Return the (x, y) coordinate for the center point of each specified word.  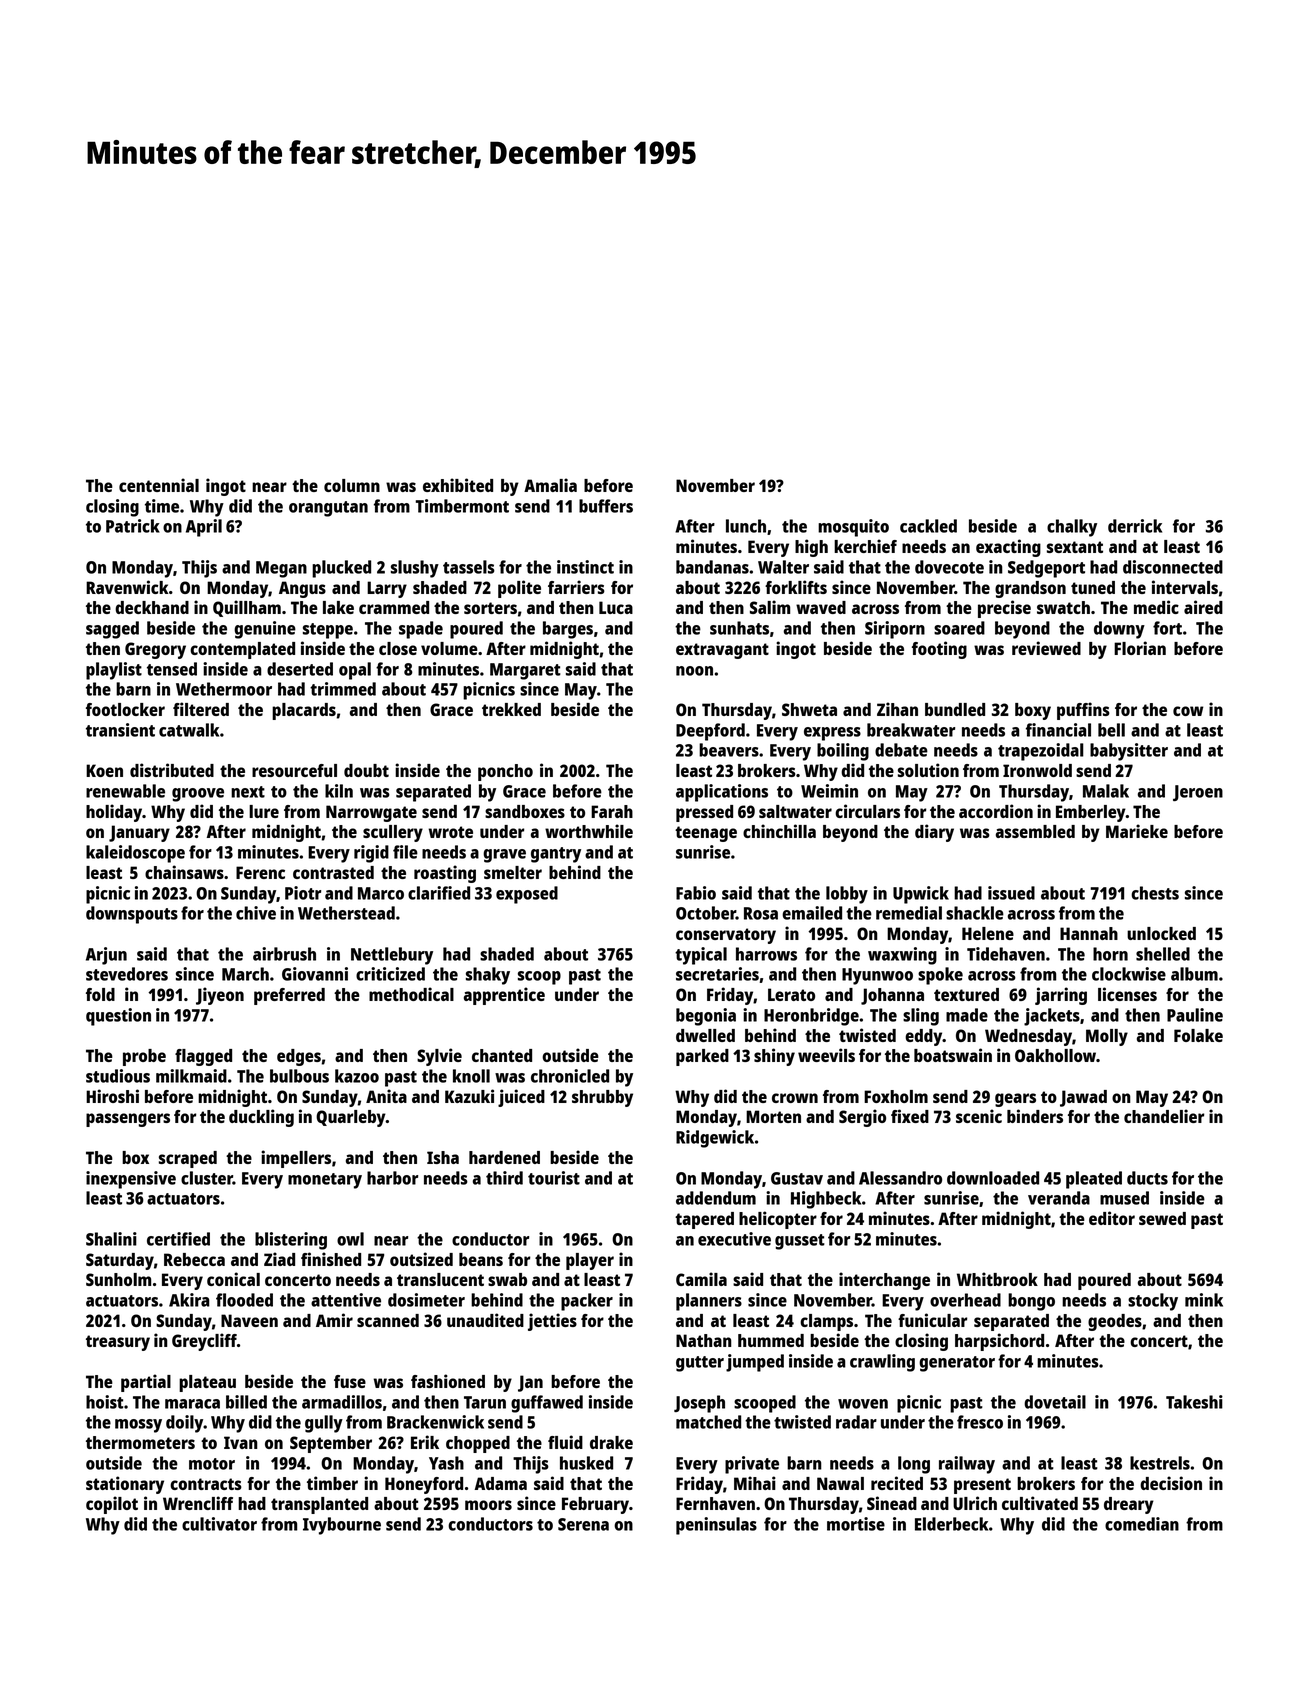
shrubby (602, 1098)
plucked (341, 569)
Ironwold (1037, 770)
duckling (261, 1118)
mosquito (853, 528)
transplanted (319, 1505)
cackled (928, 526)
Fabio (696, 893)
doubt (366, 770)
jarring (1061, 996)
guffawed (547, 1404)
